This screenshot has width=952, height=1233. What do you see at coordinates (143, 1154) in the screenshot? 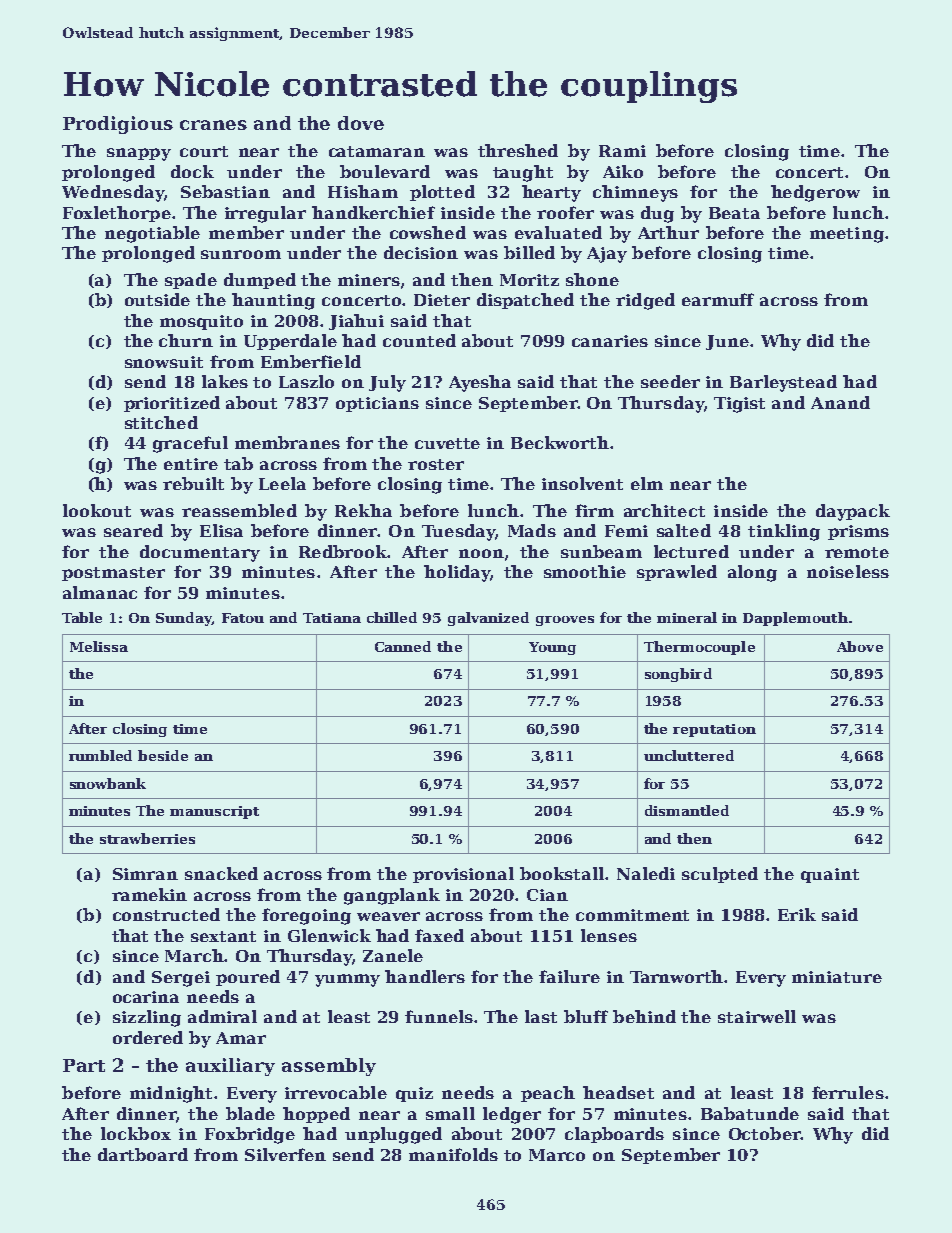
I see `dartboard` at bounding box center [143, 1154].
